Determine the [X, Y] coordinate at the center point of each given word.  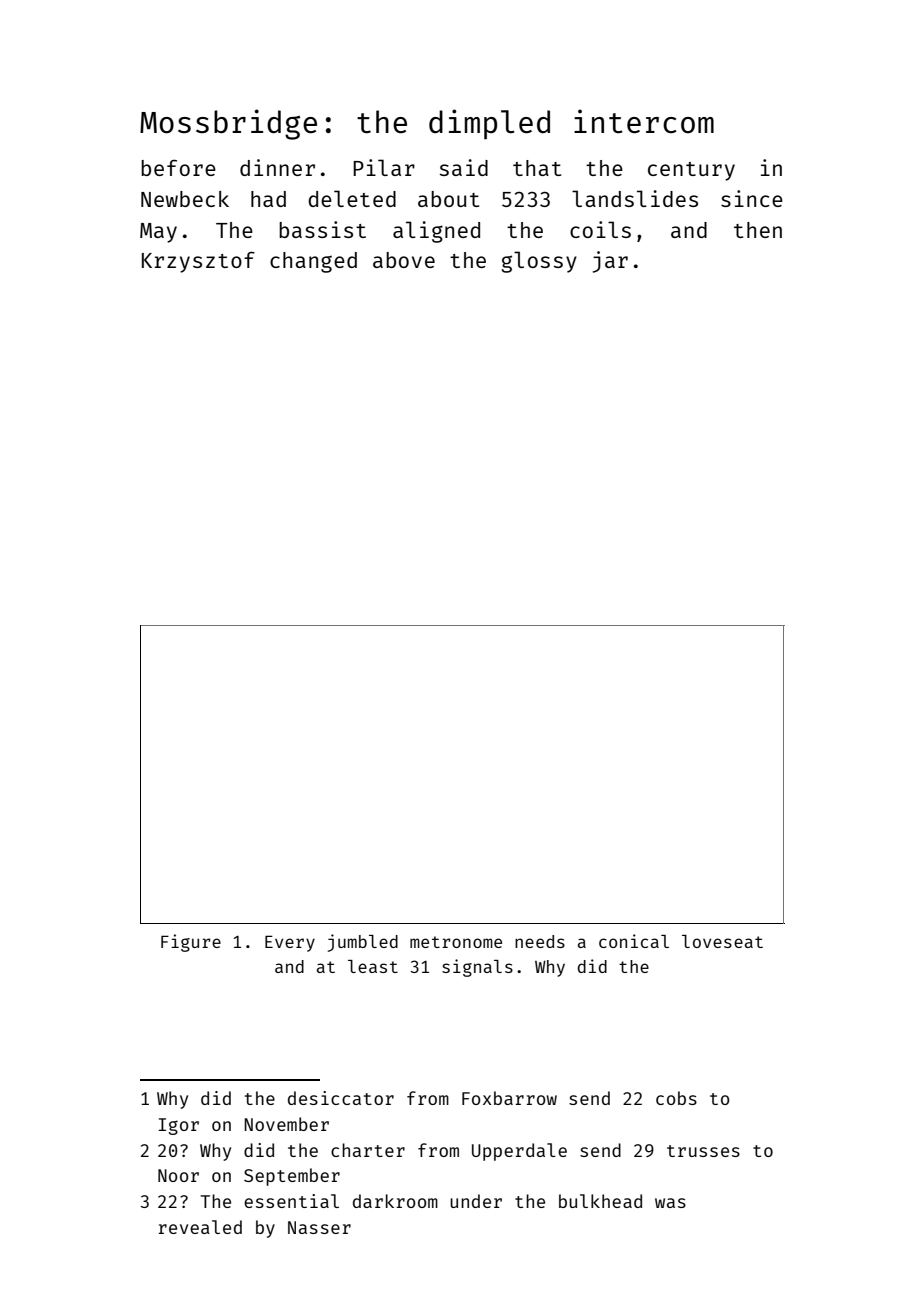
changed [313, 262]
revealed [200, 1227]
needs [540, 941]
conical [634, 941]
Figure [191, 943]
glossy [539, 262]
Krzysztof [198, 262]
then [758, 230]
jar [610, 262]
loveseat [722, 941]
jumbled [363, 943]
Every [290, 943]
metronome [456, 942]
